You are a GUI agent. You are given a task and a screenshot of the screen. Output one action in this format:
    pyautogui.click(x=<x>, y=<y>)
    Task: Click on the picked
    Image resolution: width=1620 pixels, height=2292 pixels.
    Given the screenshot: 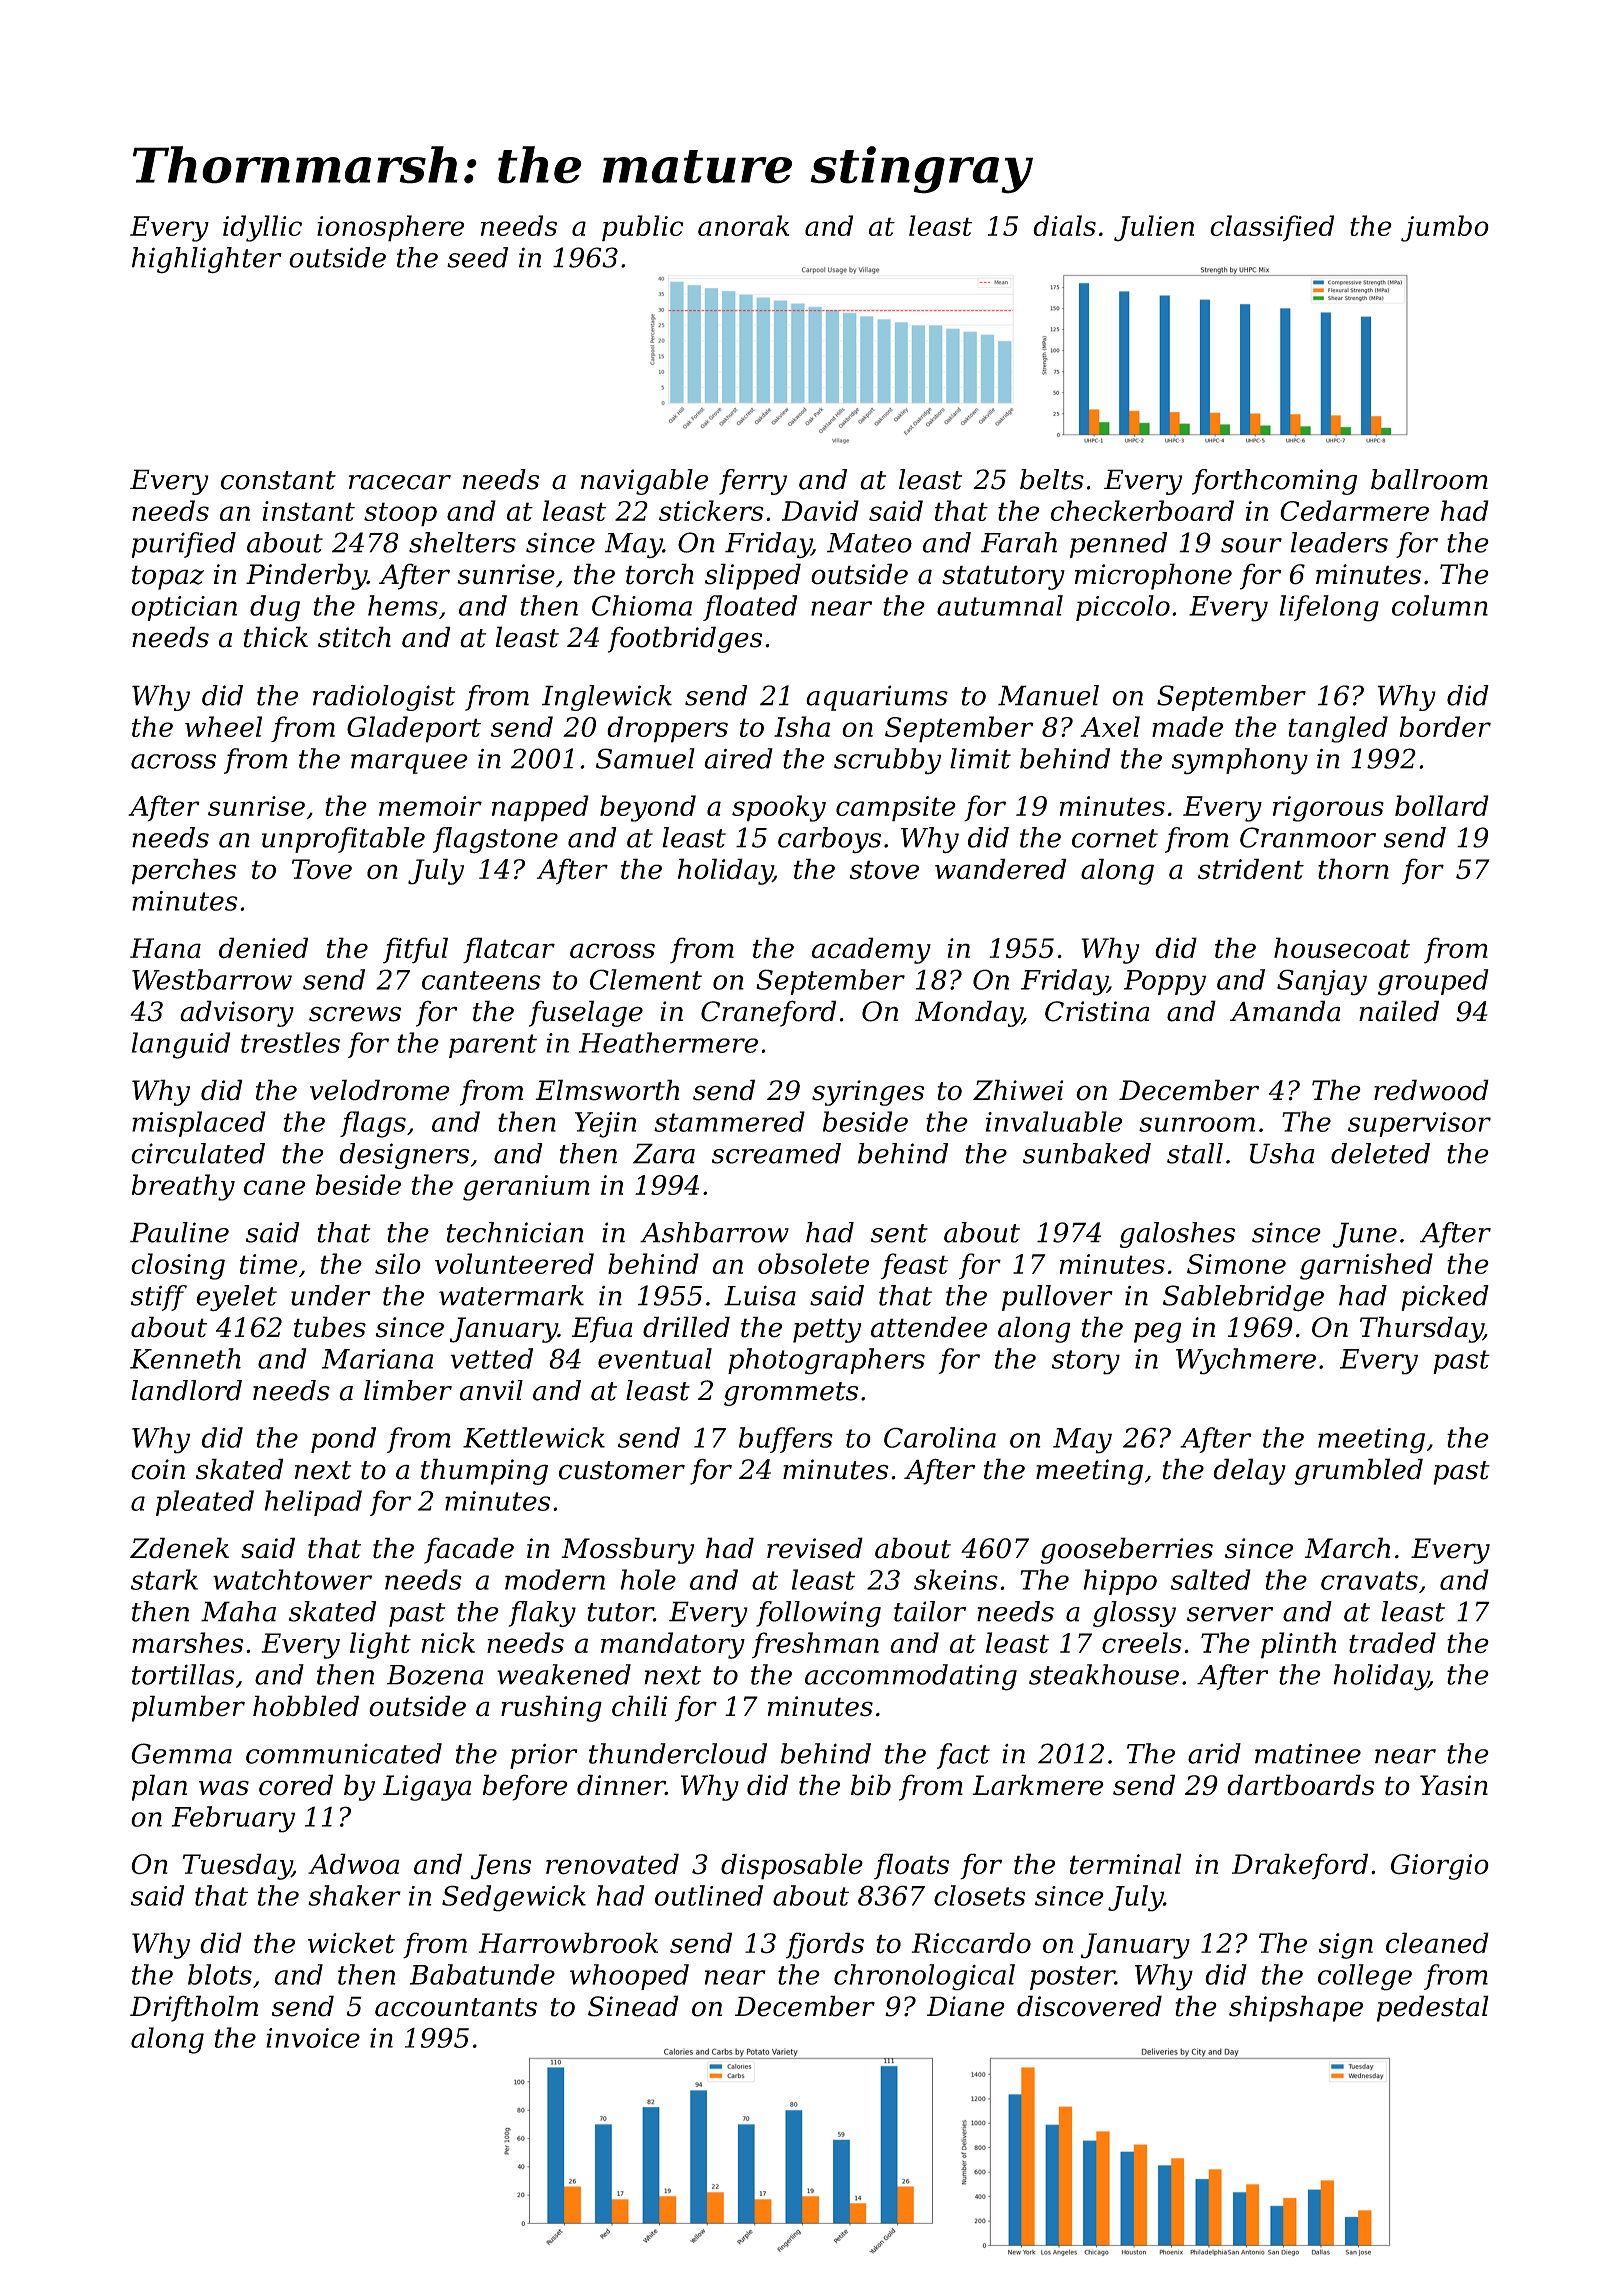 What is the action you would take?
    pyautogui.click(x=1445, y=1298)
